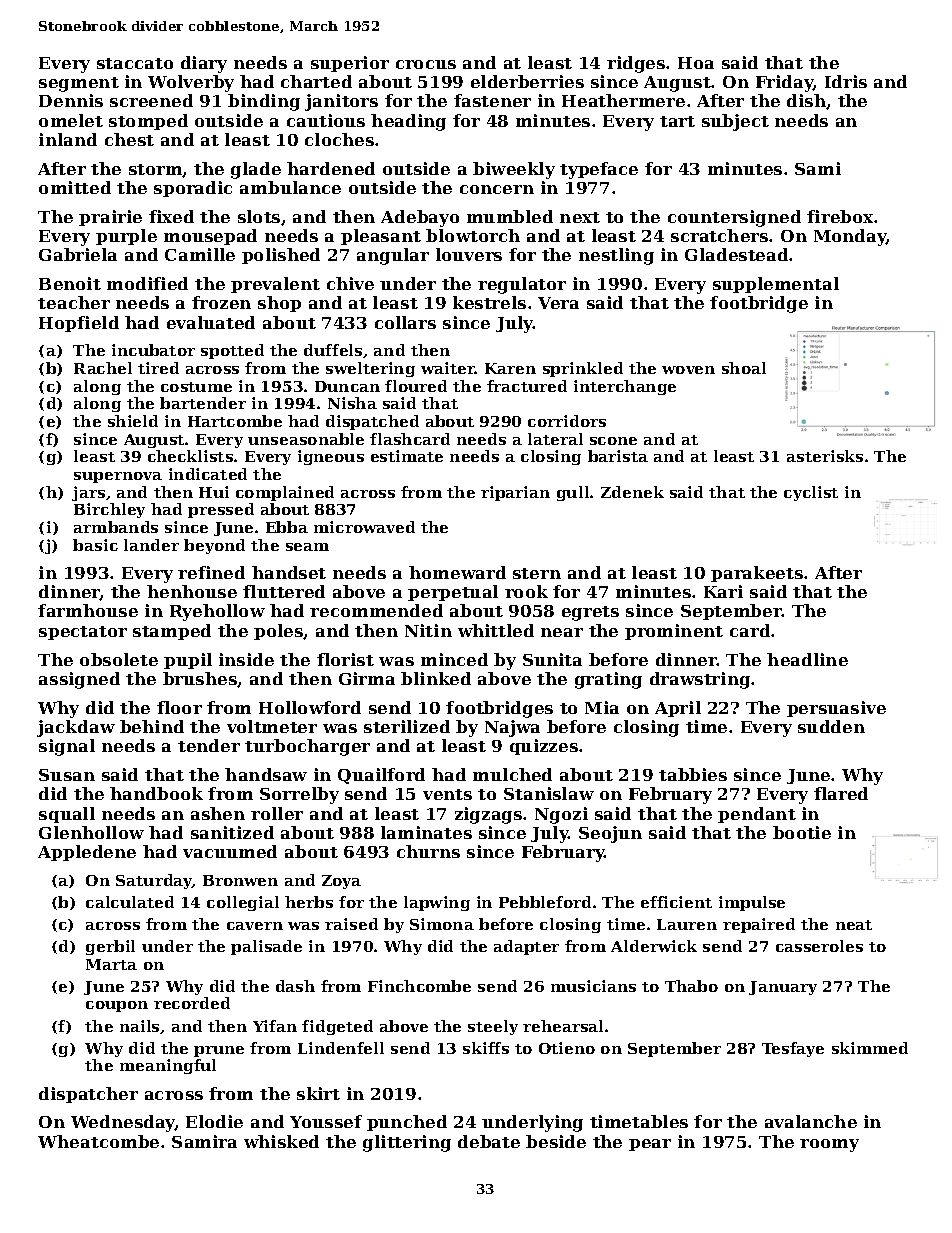  I want to click on bootie, so click(802, 832).
